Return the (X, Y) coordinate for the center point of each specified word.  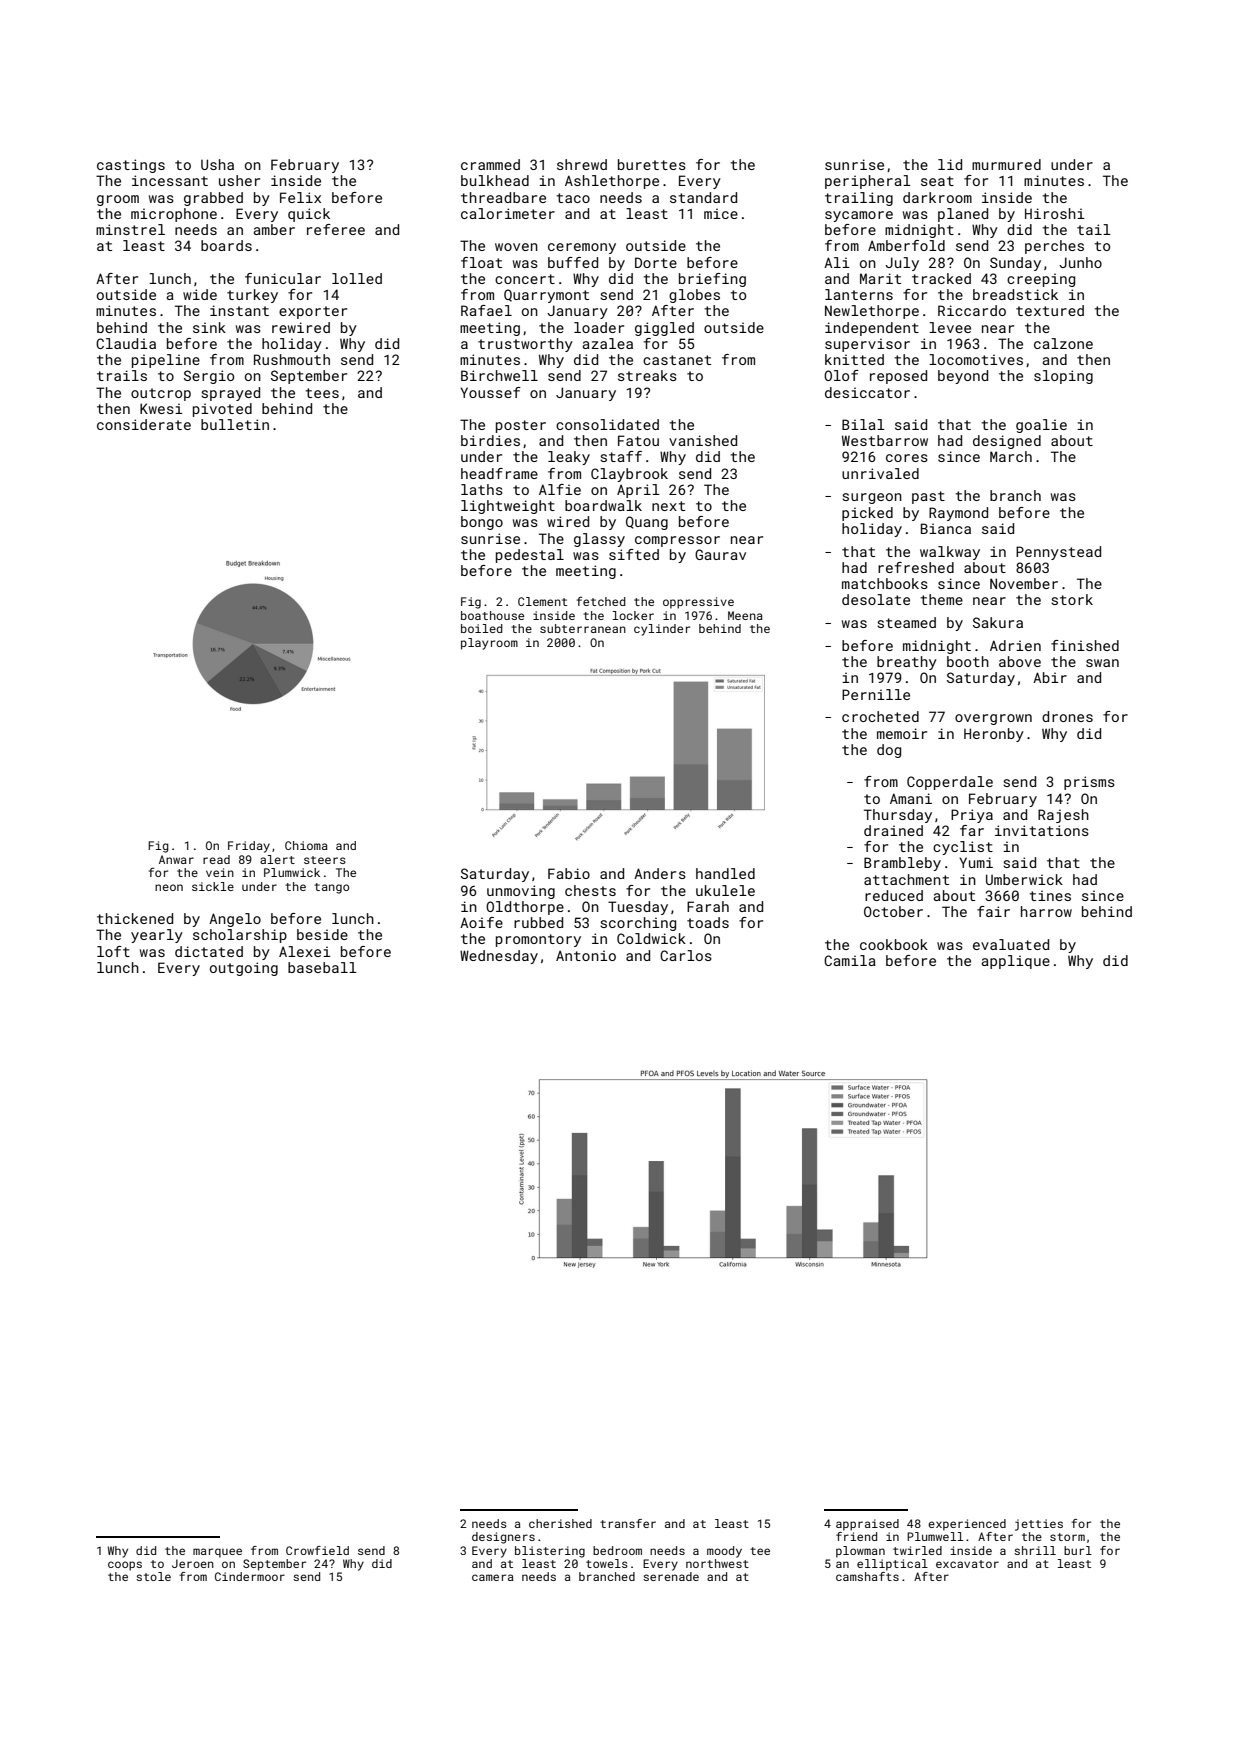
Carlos (686, 955)
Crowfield (317, 1550)
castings (131, 166)
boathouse (492, 615)
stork (1072, 599)
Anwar (176, 859)
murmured (1006, 164)
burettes (652, 164)
